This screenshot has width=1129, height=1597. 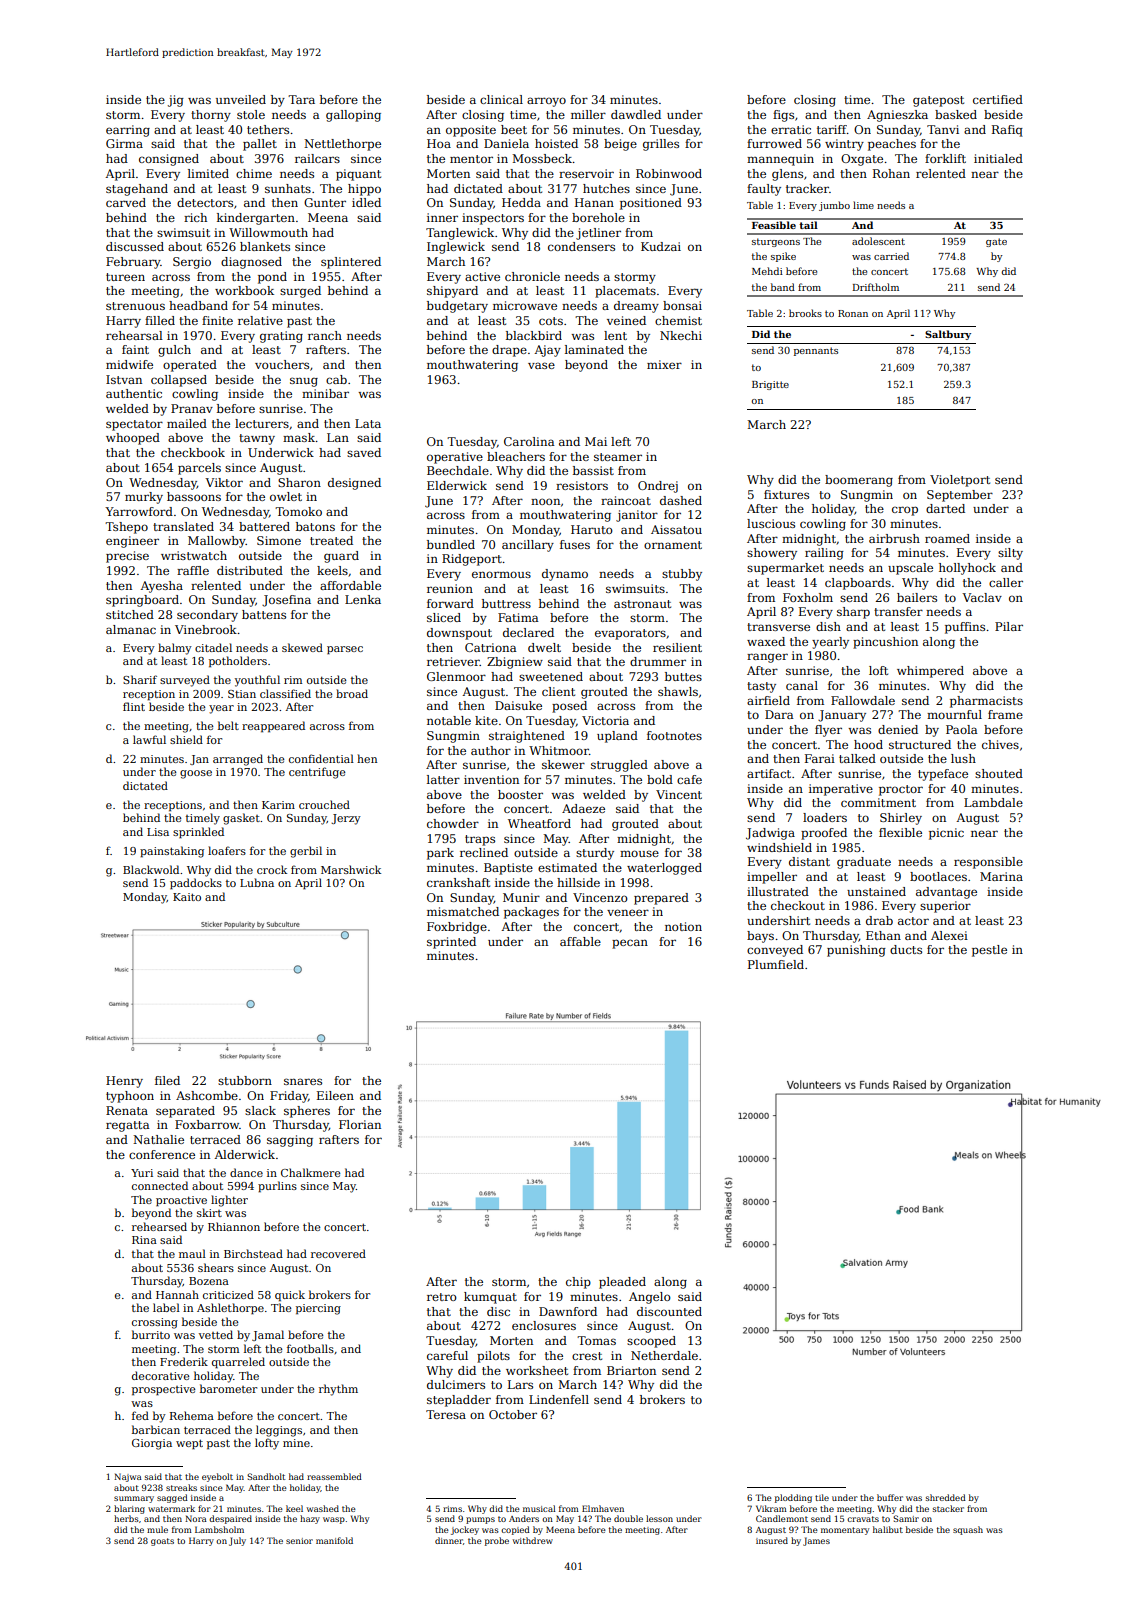 I want to click on microwave, so click(x=525, y=305).
